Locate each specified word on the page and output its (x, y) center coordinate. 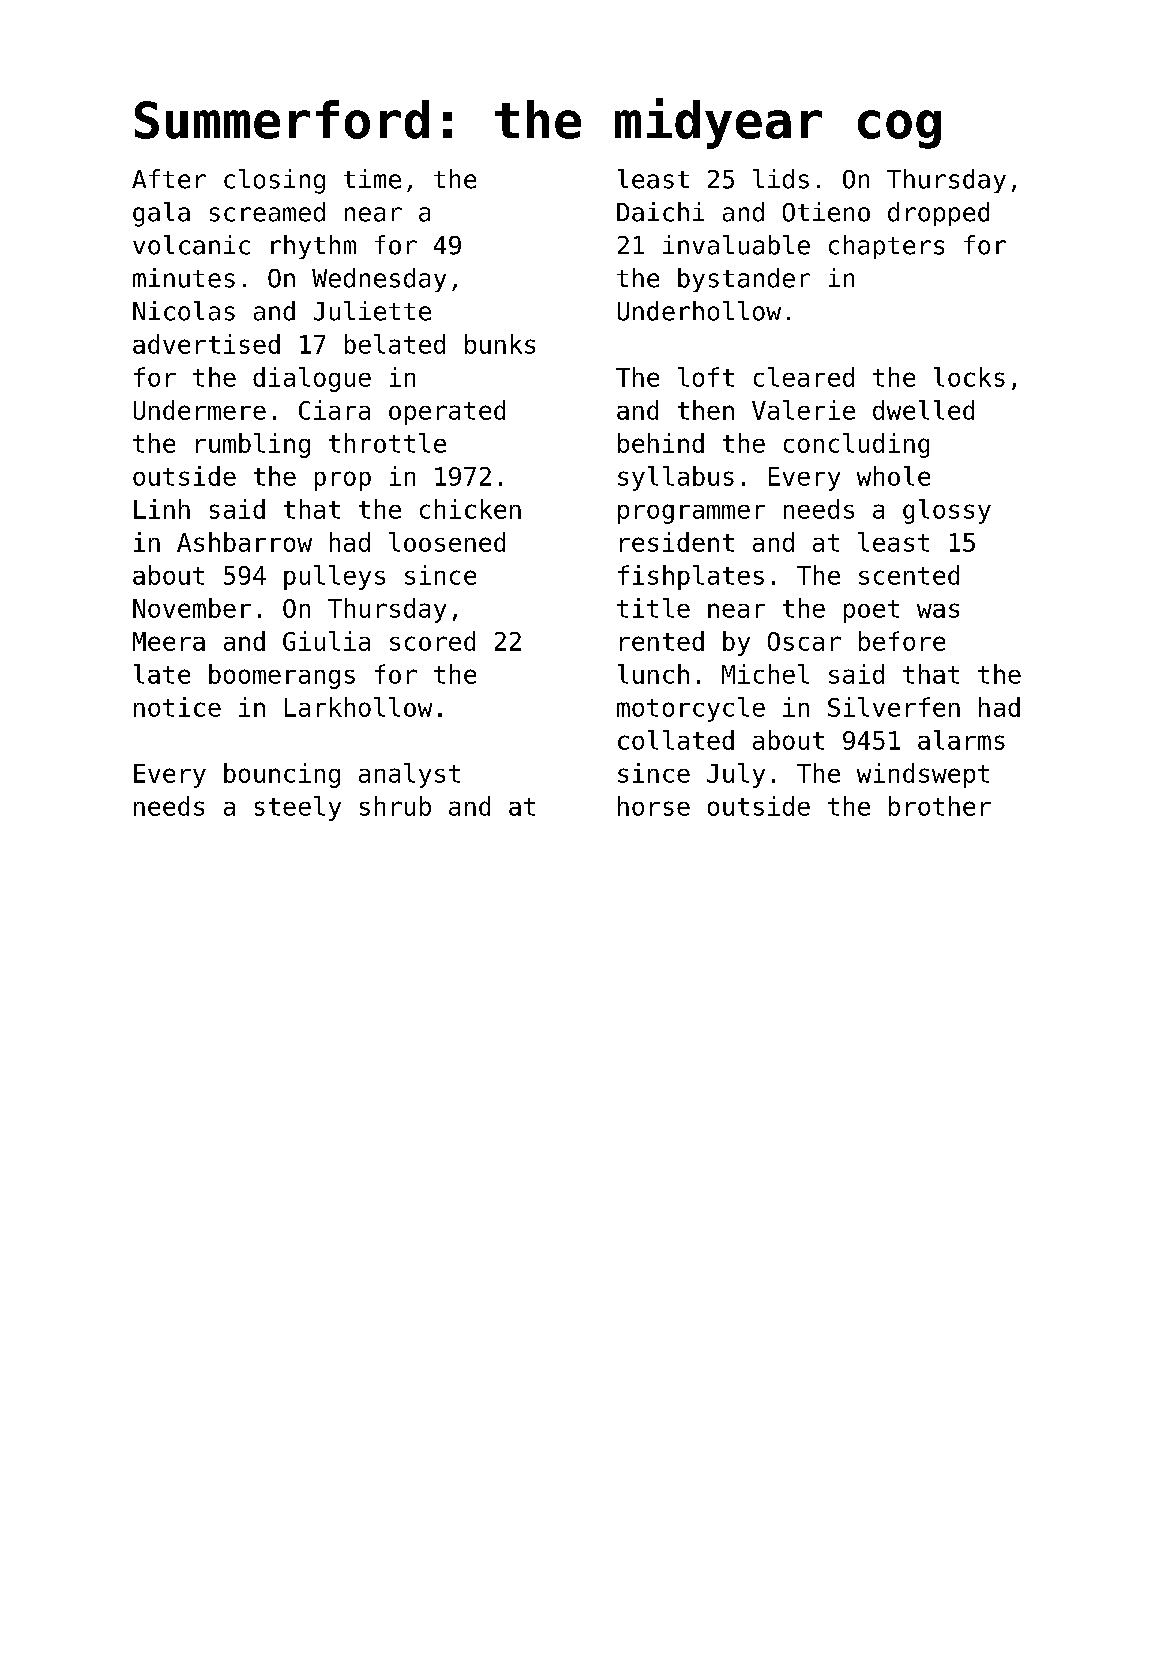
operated (447, 412)
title (653, 608)
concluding (856, 445)
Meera (169, 641)
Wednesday (379, 280)
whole (893, 476)
